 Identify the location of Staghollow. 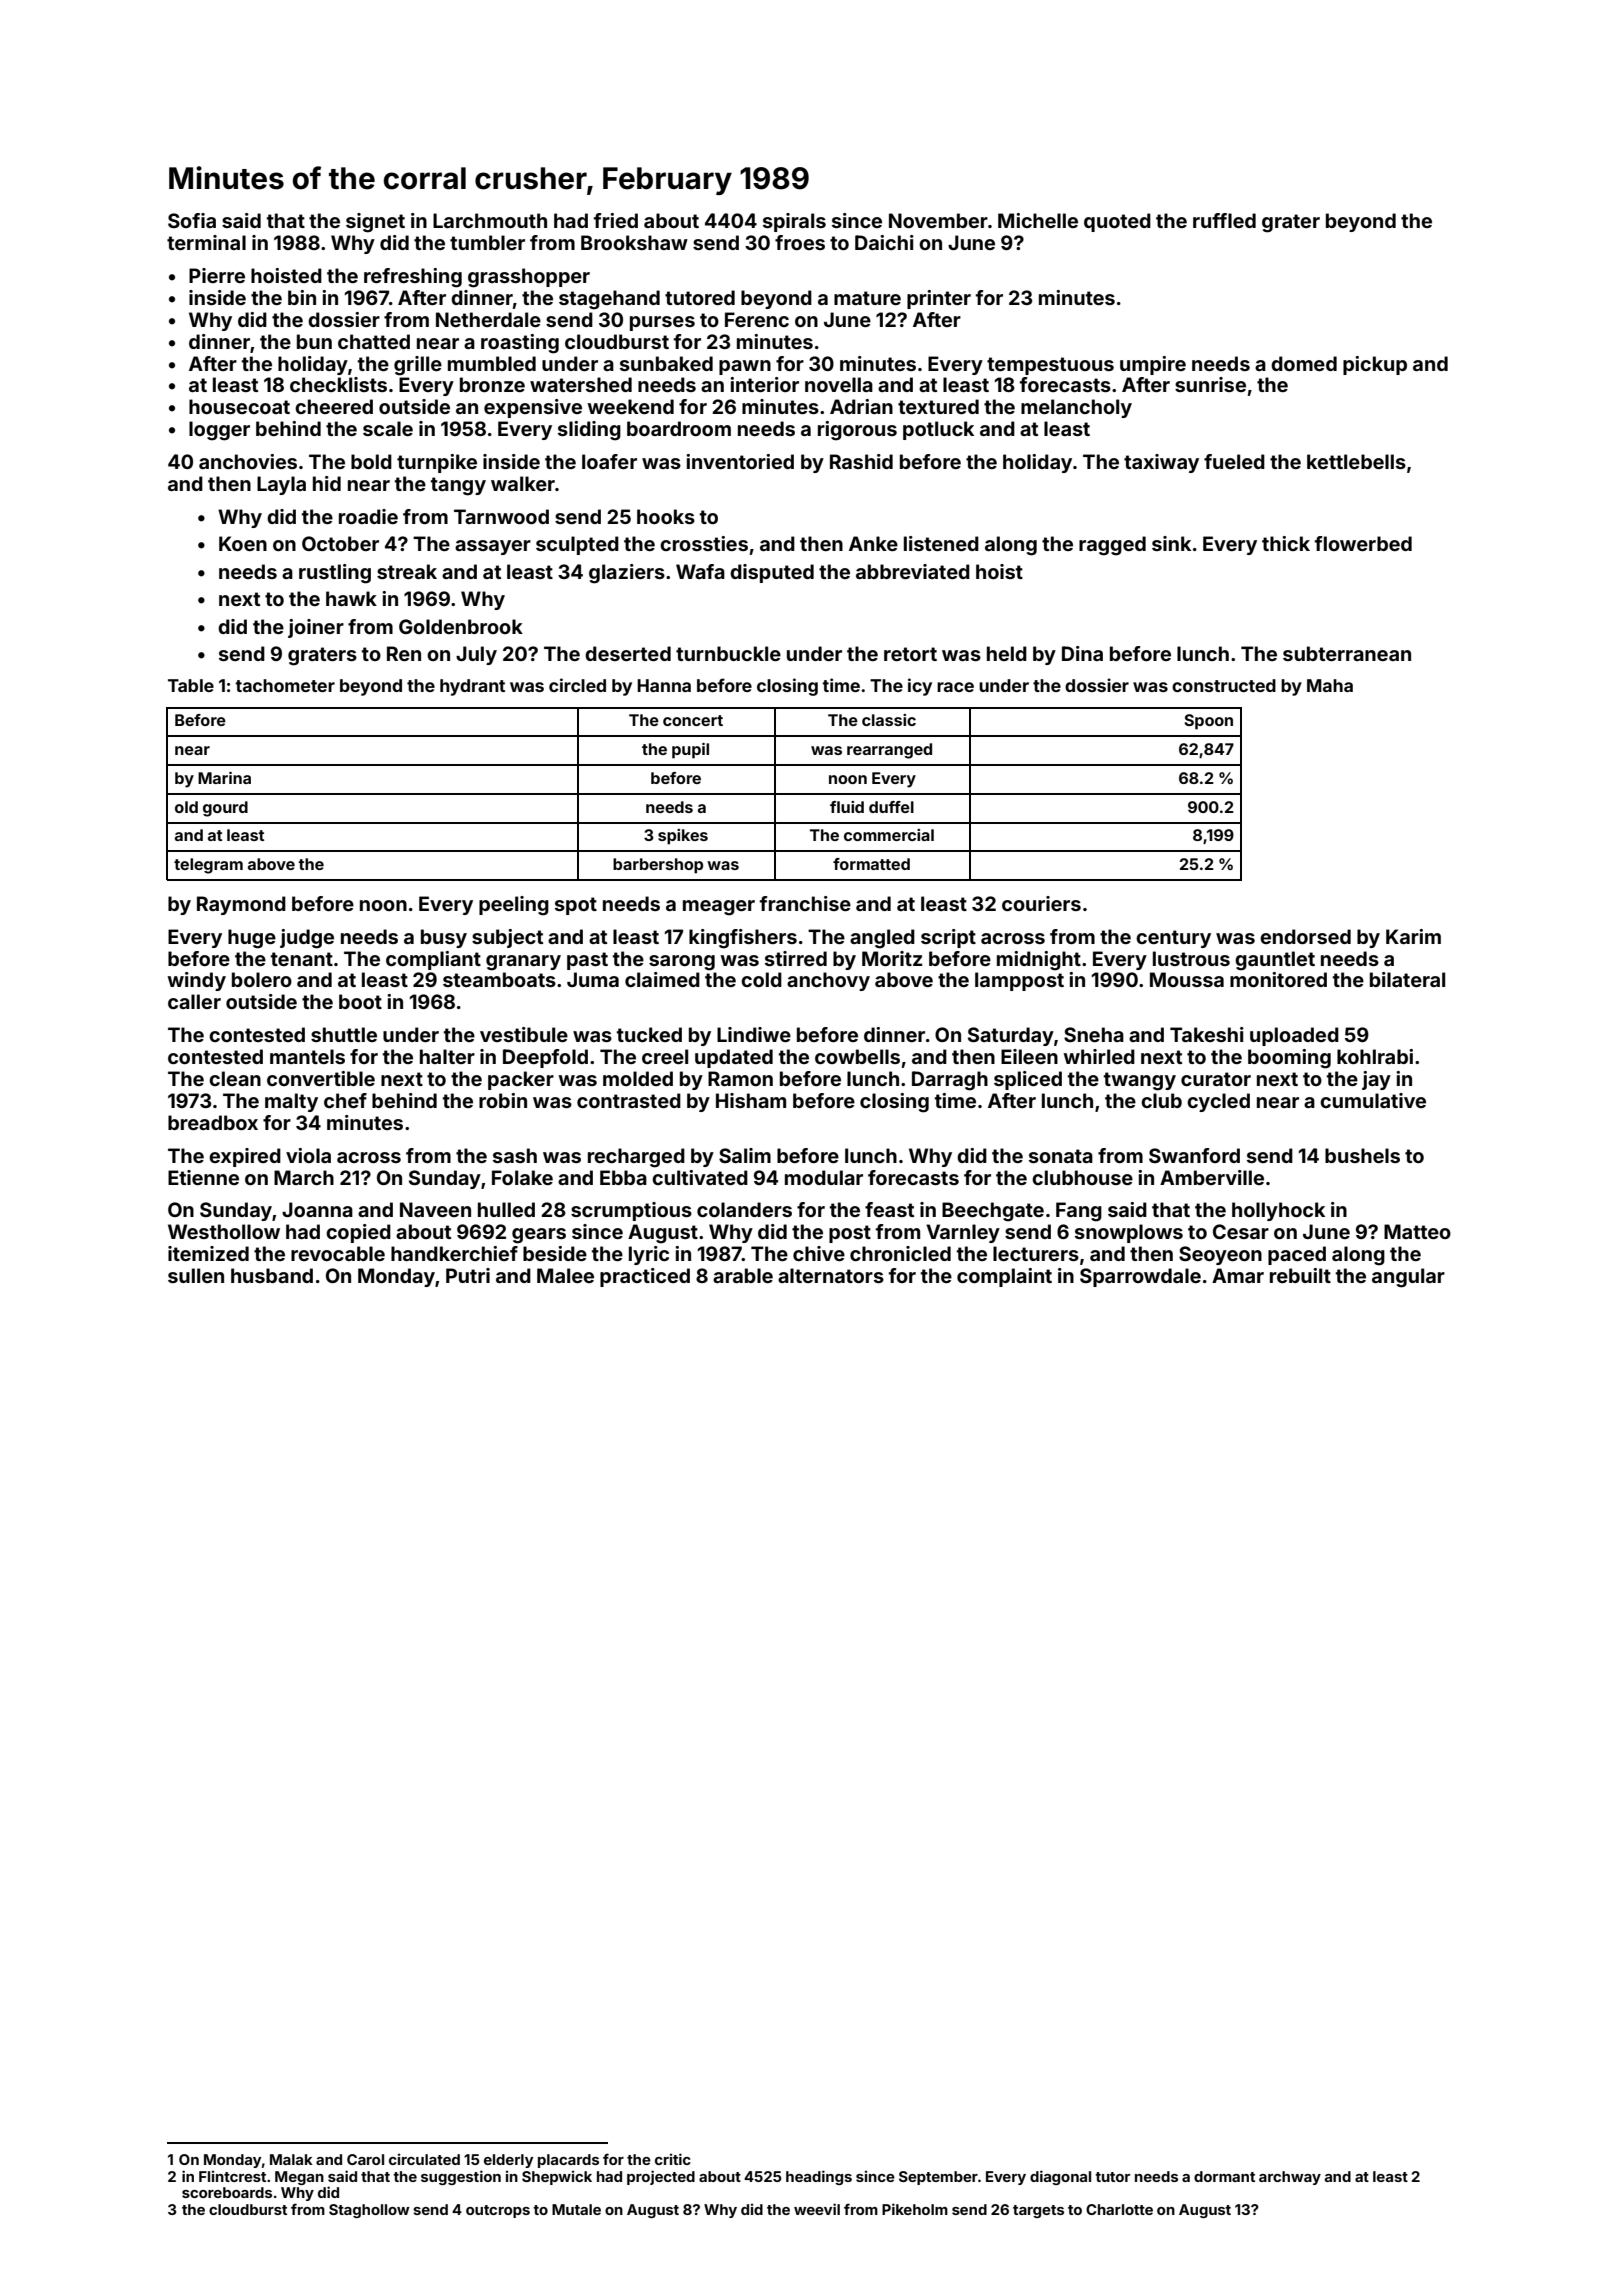
(369, 2211).
